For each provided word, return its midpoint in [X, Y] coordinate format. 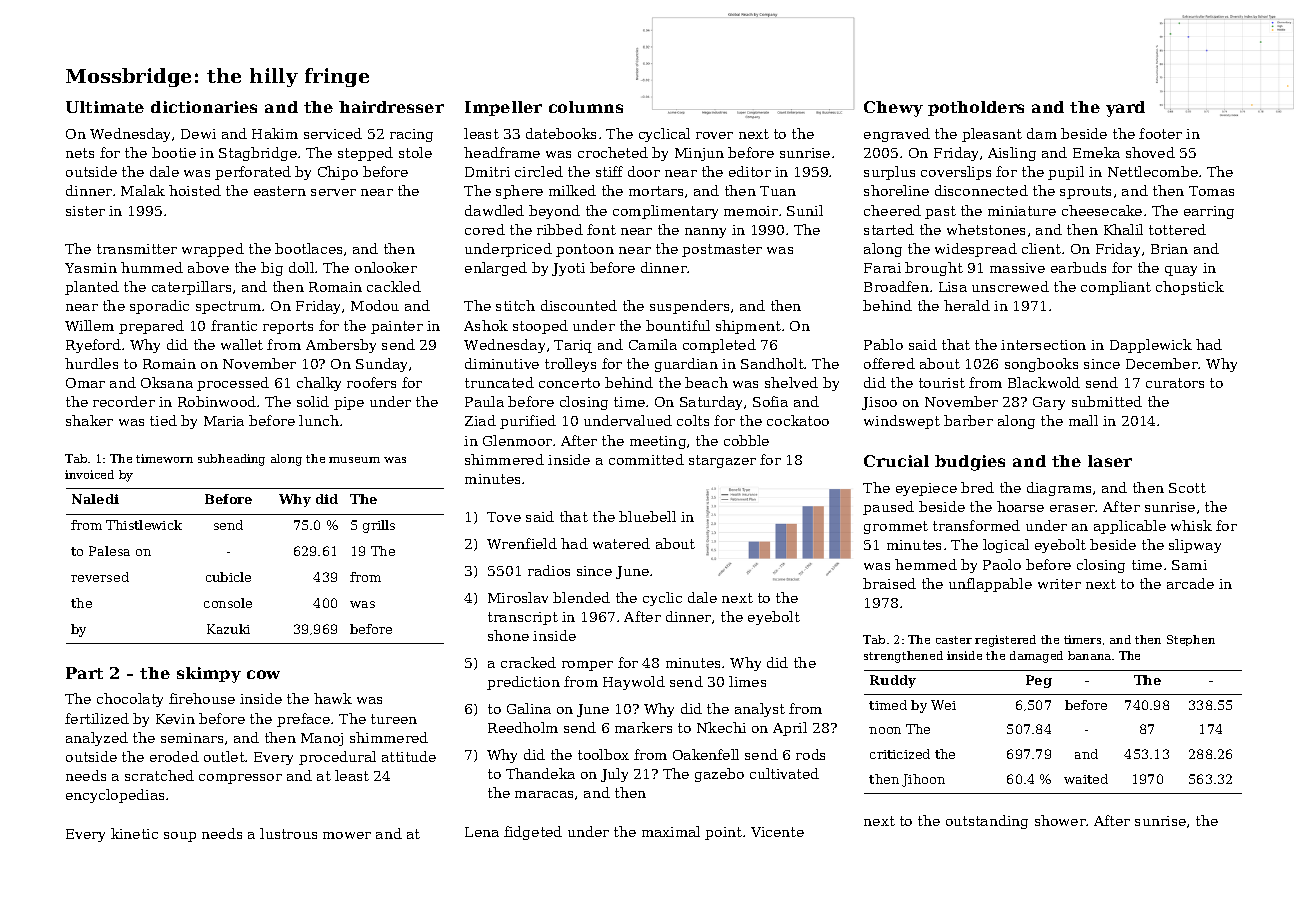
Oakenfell [706, 754]
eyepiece [926, 489]
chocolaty [130, 700]
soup [180, 837]
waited [1086, 779]
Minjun [699, 154]
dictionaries [204, 107]
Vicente [777, 832]
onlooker [386, 267]
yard [1125, 109]
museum [354, 460]
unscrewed [1010, 286]
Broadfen [896, 286]
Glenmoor [517, 440]
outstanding [987, 822]
